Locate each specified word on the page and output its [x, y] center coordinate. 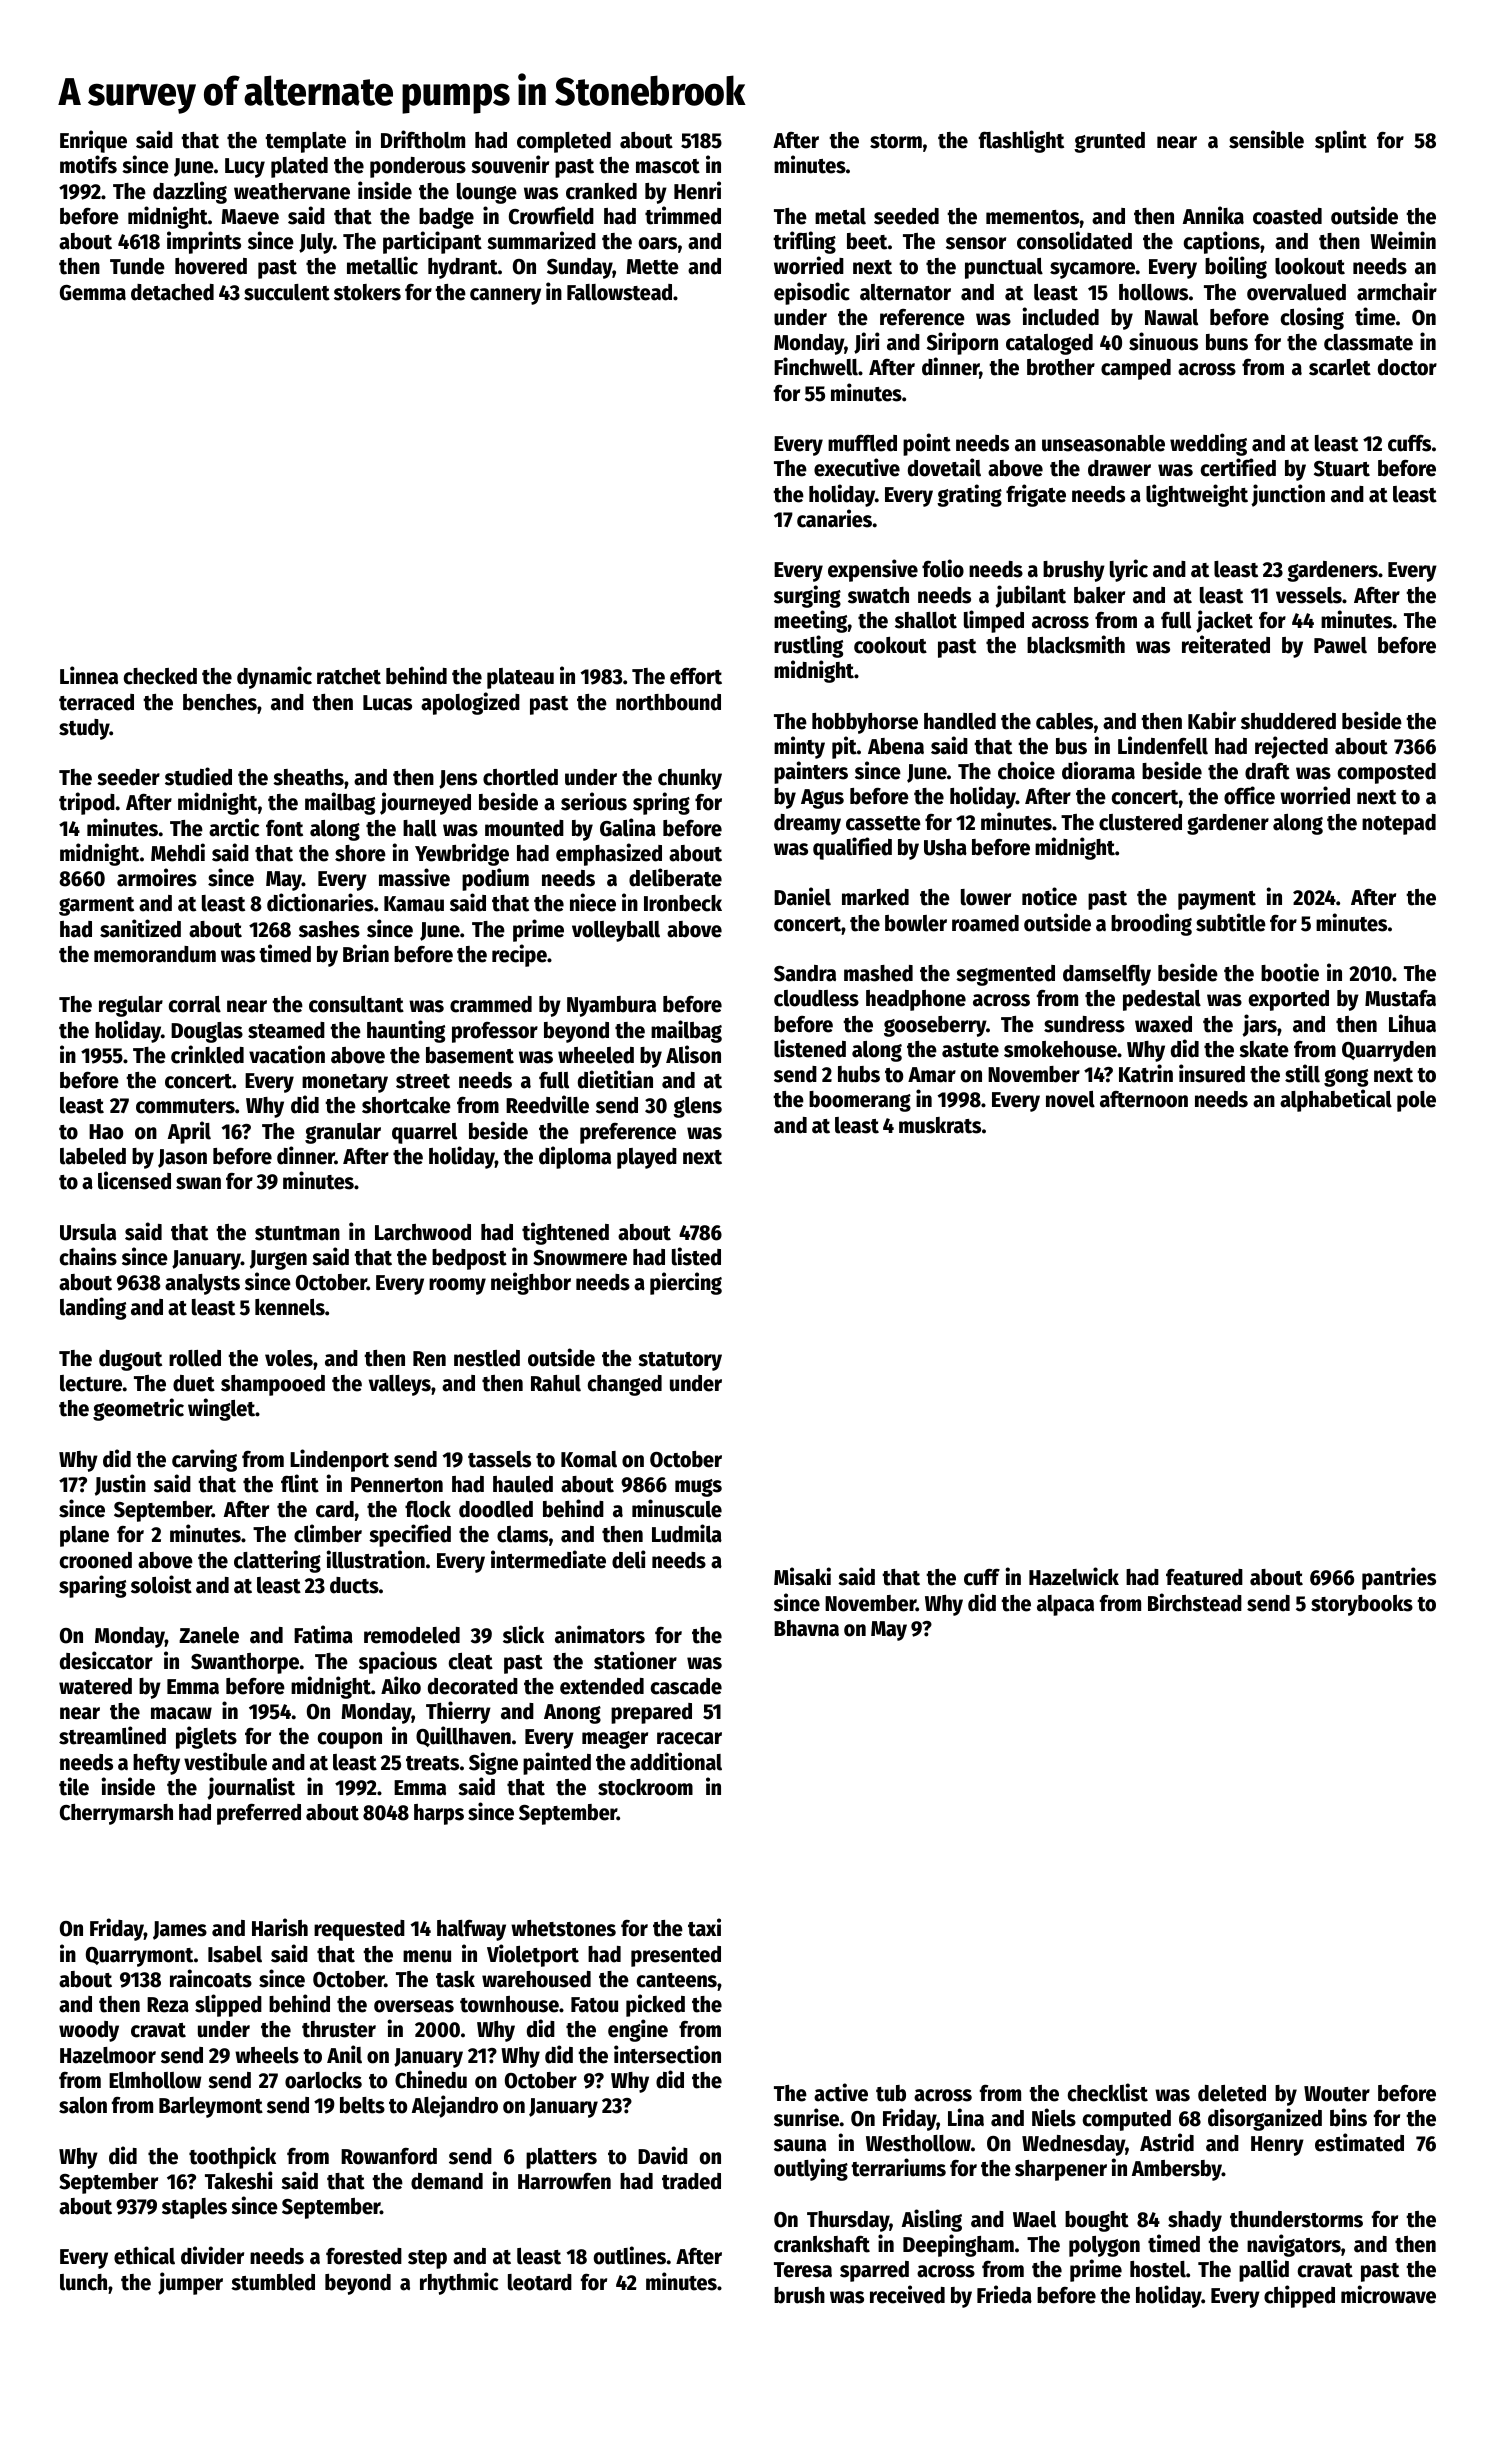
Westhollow [918, 2143]
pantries [1399, 1578]
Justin [120, 1485]
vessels [1309, 595]
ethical [144, 2255]
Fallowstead [619, 292]
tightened [565, 1233]
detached [172, 292]
